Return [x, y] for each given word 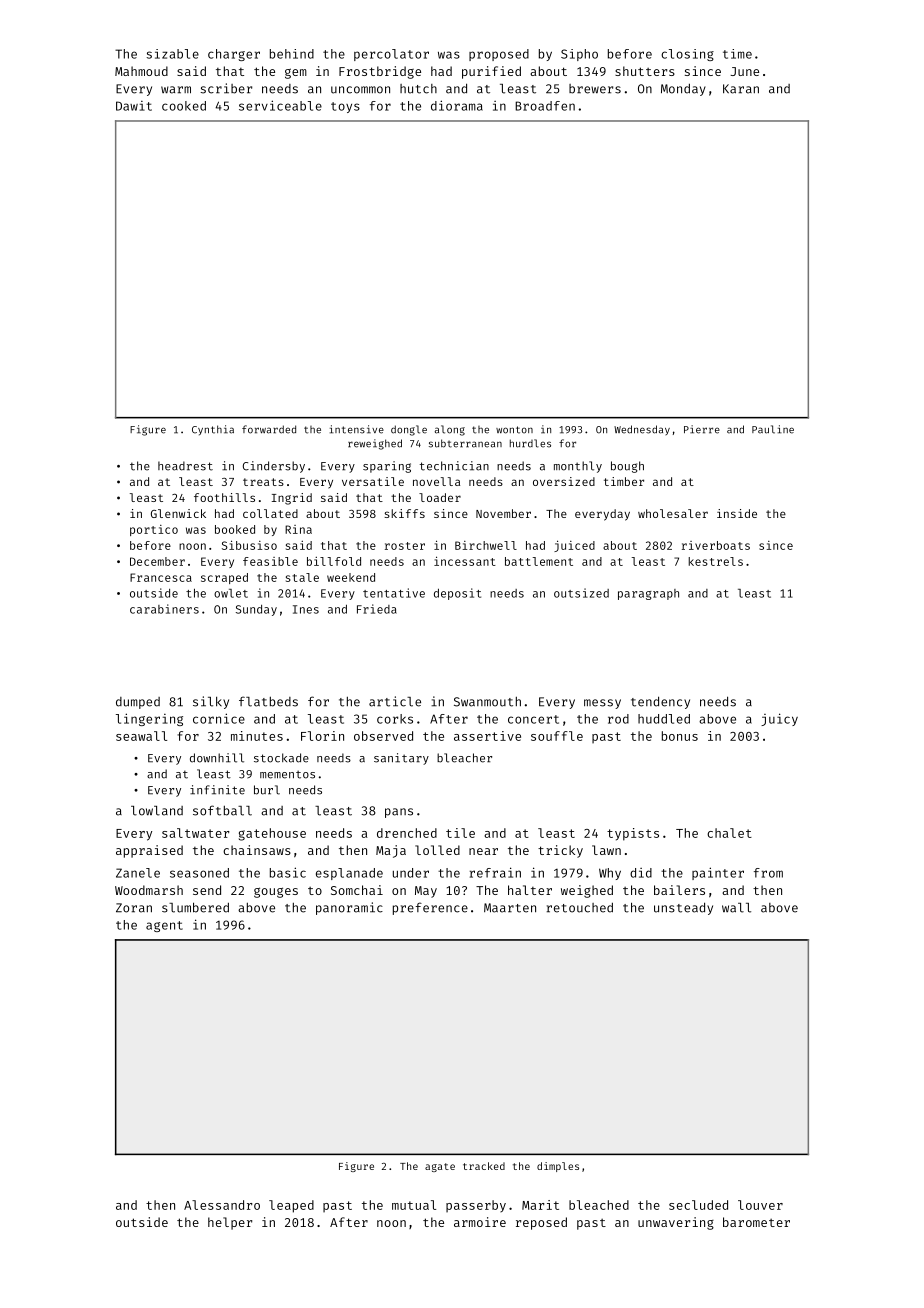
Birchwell [486, 545]
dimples [558, 1167]
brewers [595, 89]
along [450, 430]
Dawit [134, 106]
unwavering [676, 1223]
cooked [184, 106]
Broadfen [545, 106]
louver [760, 1205]
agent [164, 926]
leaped [291, 1206]
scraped [224, 578]
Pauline [773, 429]
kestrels [715, 561]
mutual [414, 1205]
